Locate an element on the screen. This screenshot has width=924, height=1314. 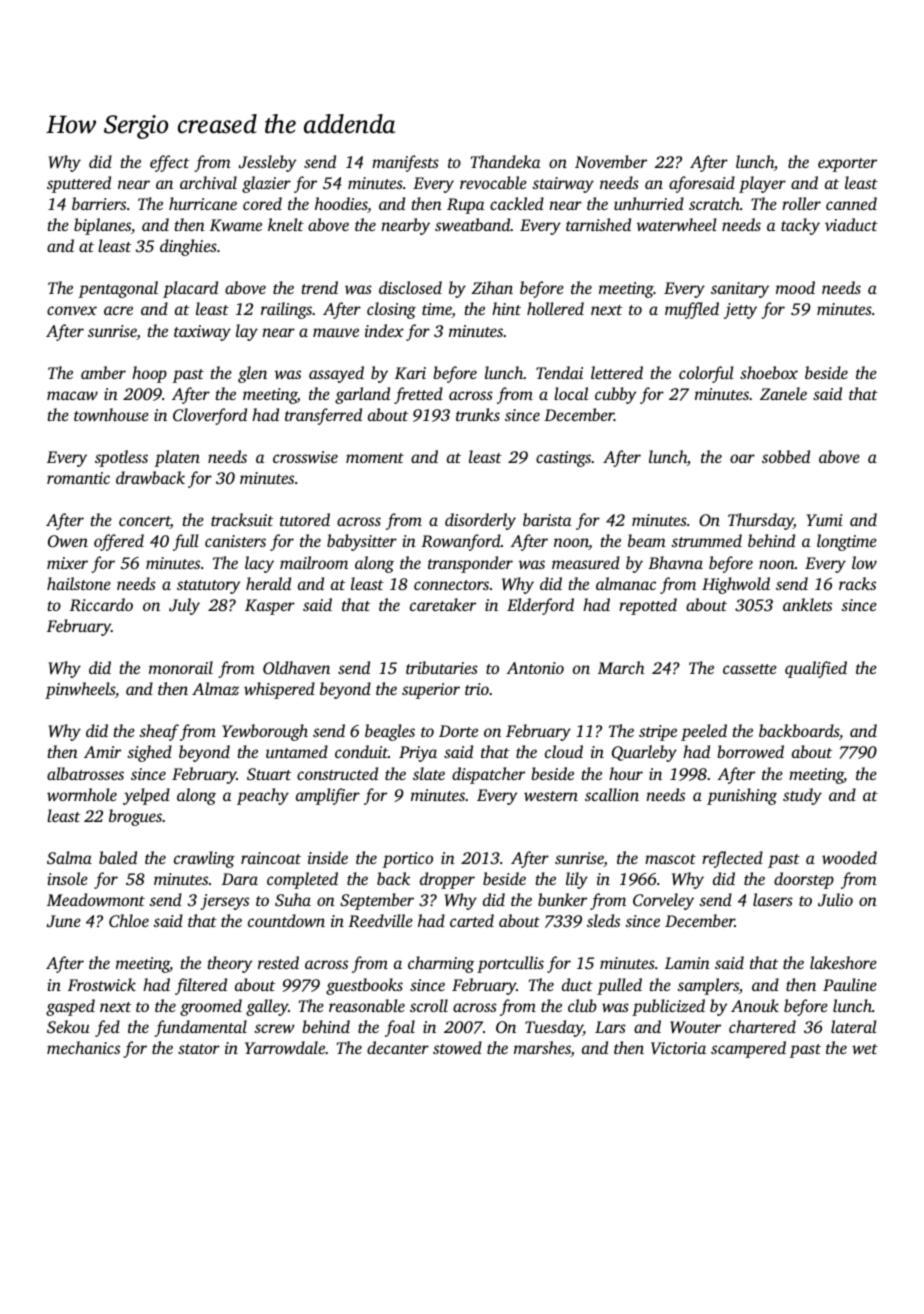
Zihan is located at coordinates (492, 287).
